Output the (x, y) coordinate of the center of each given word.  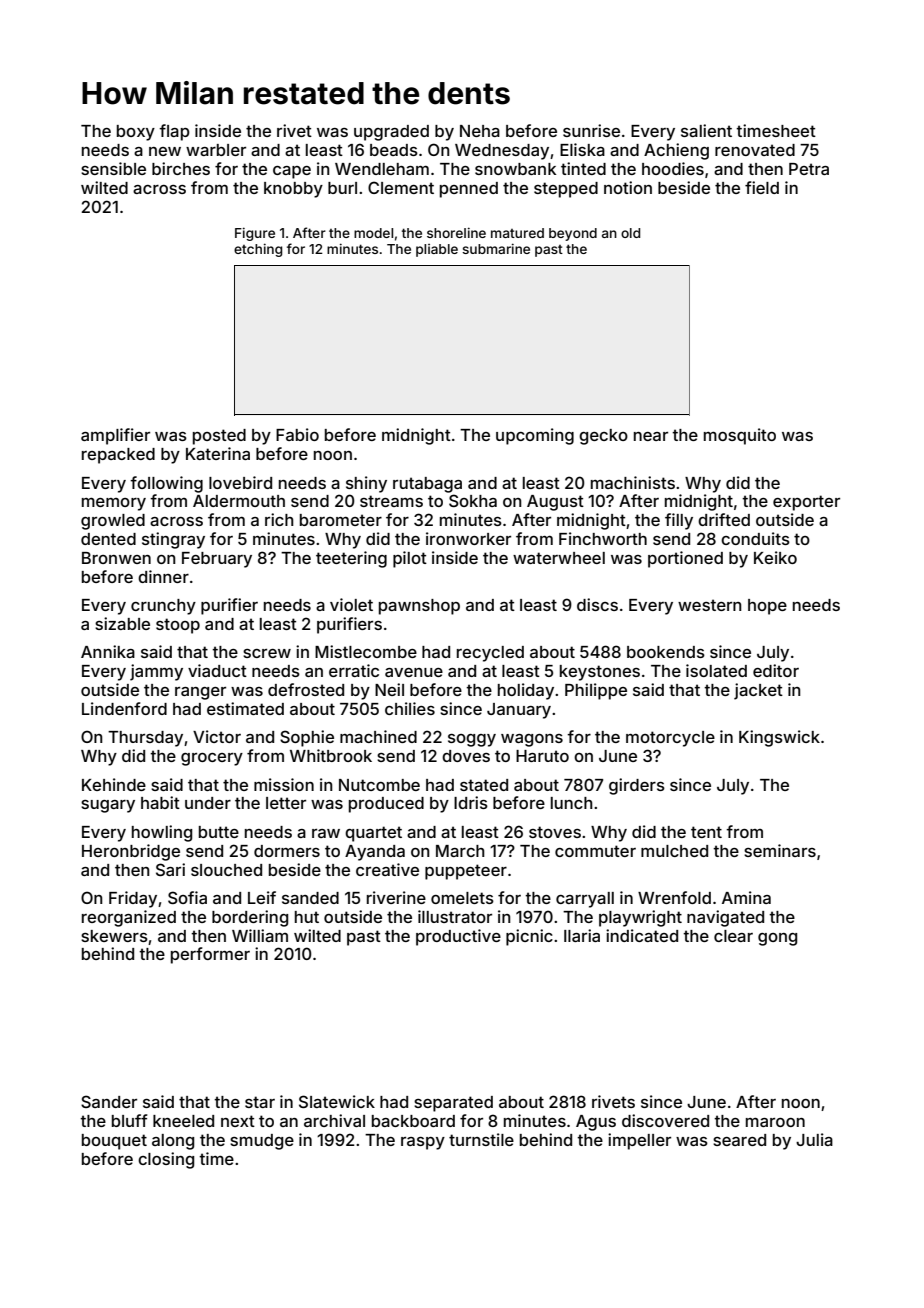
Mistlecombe (366, 651)
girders (637, 786)
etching (258, 250)
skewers (114, 936)
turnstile (481, 1139)
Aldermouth (239, 501)
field (762, 187)
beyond (573, 234)
